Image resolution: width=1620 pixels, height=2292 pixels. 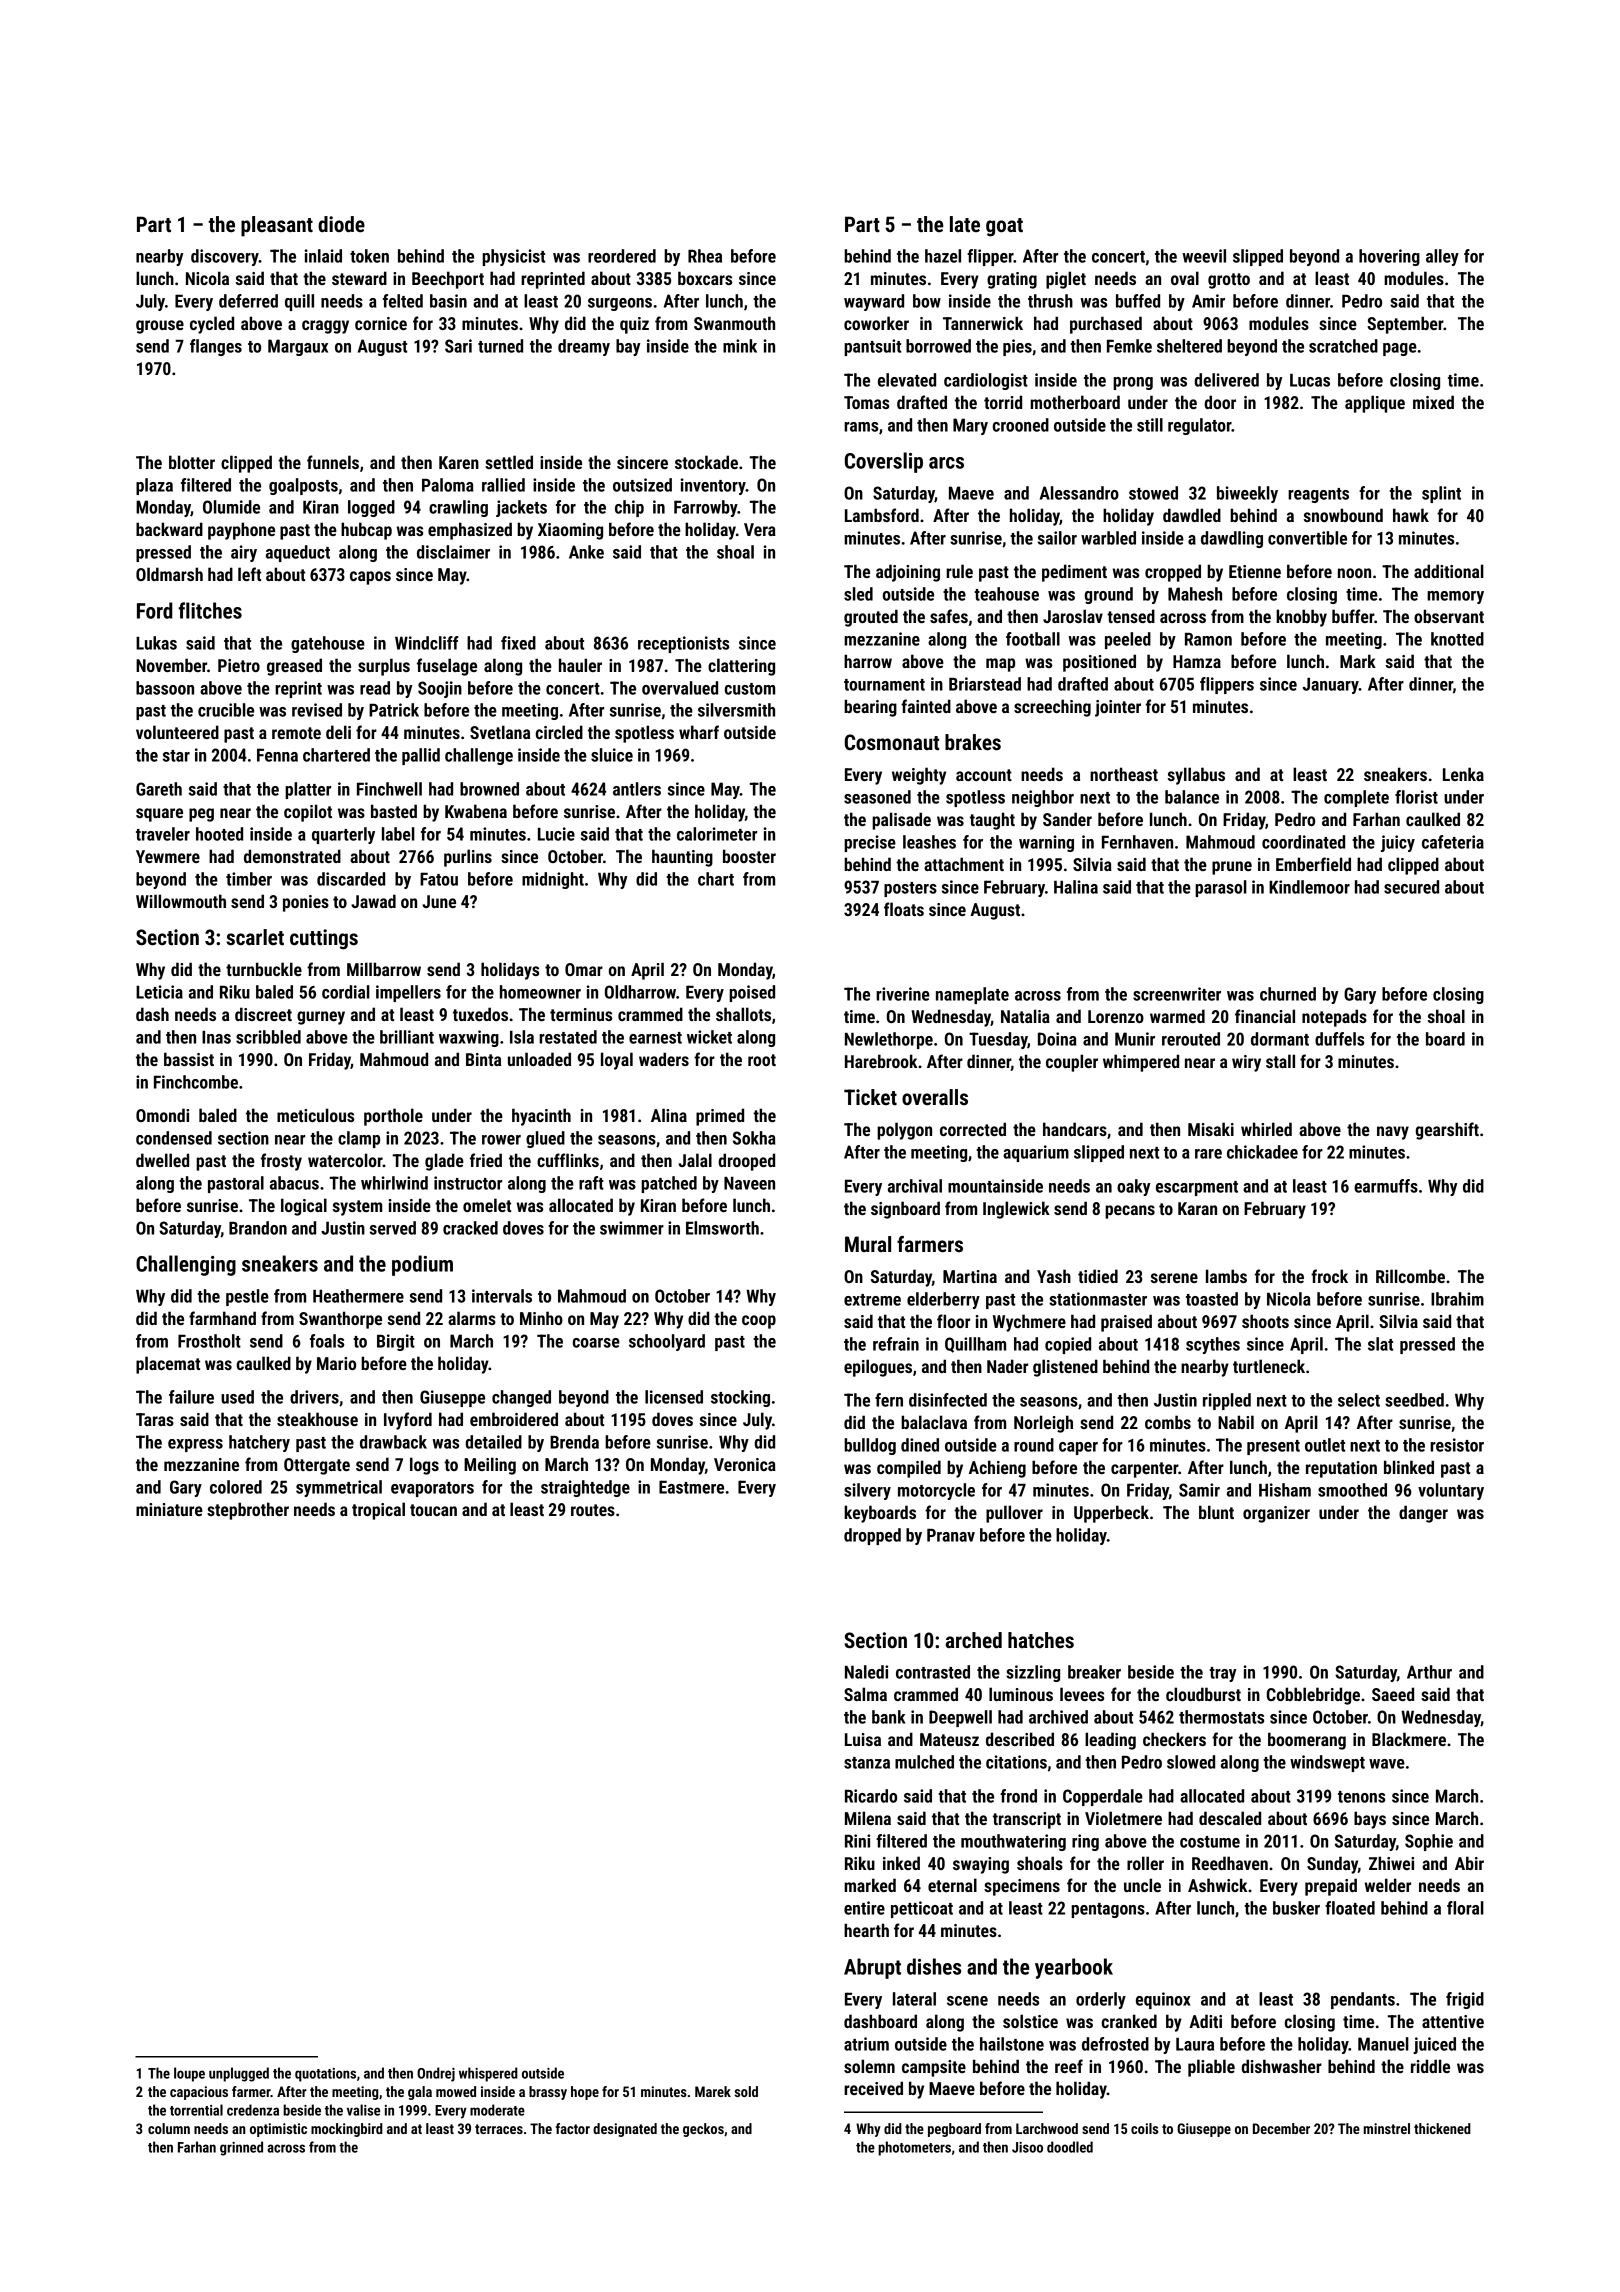 What do you see at coordinates (241, 2148) in the document?
I see `grinned` at bounding box center [241, 2148].
